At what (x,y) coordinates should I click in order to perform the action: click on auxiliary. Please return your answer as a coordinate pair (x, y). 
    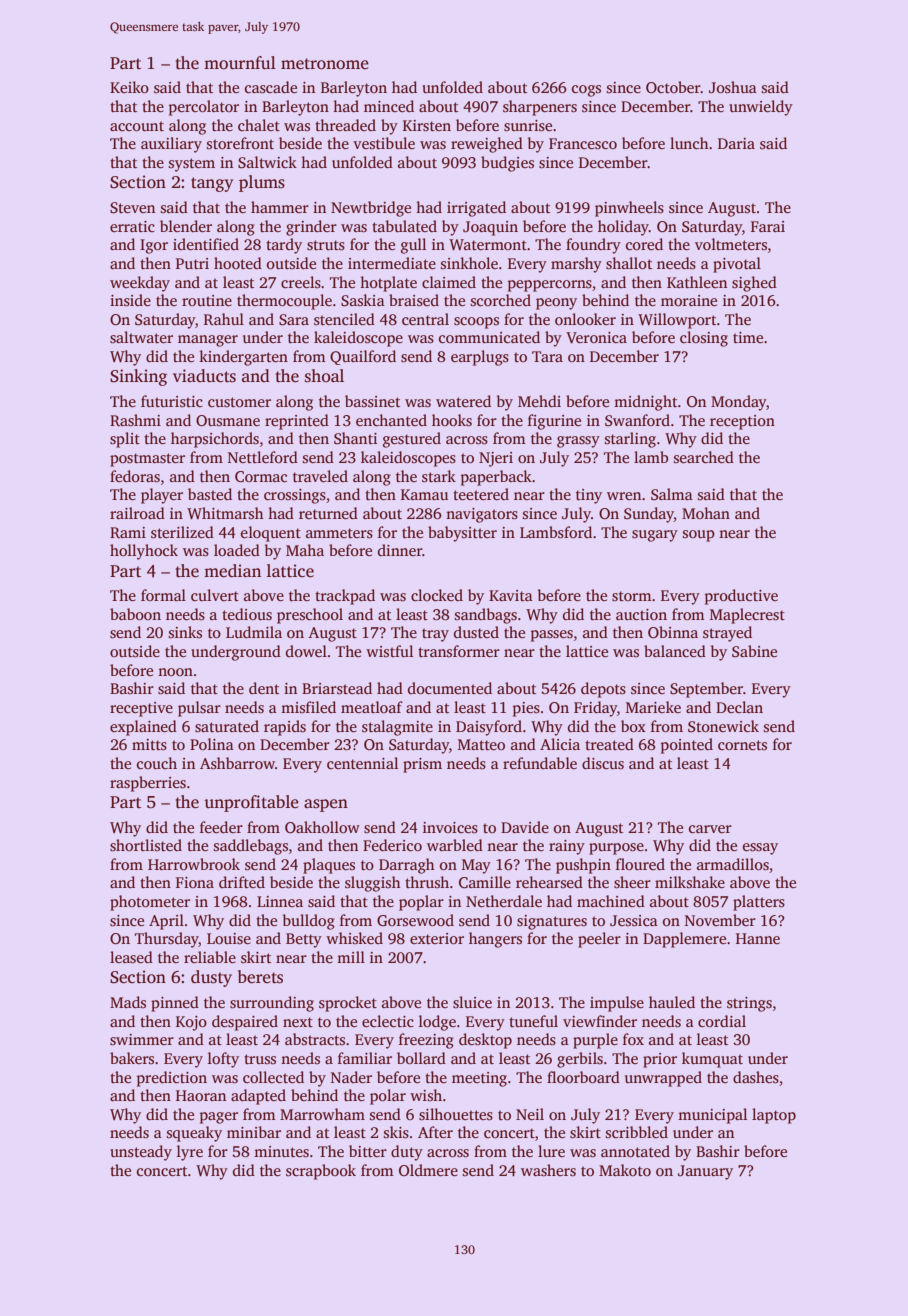
    Looking at the image, I should click on (171, 145).
